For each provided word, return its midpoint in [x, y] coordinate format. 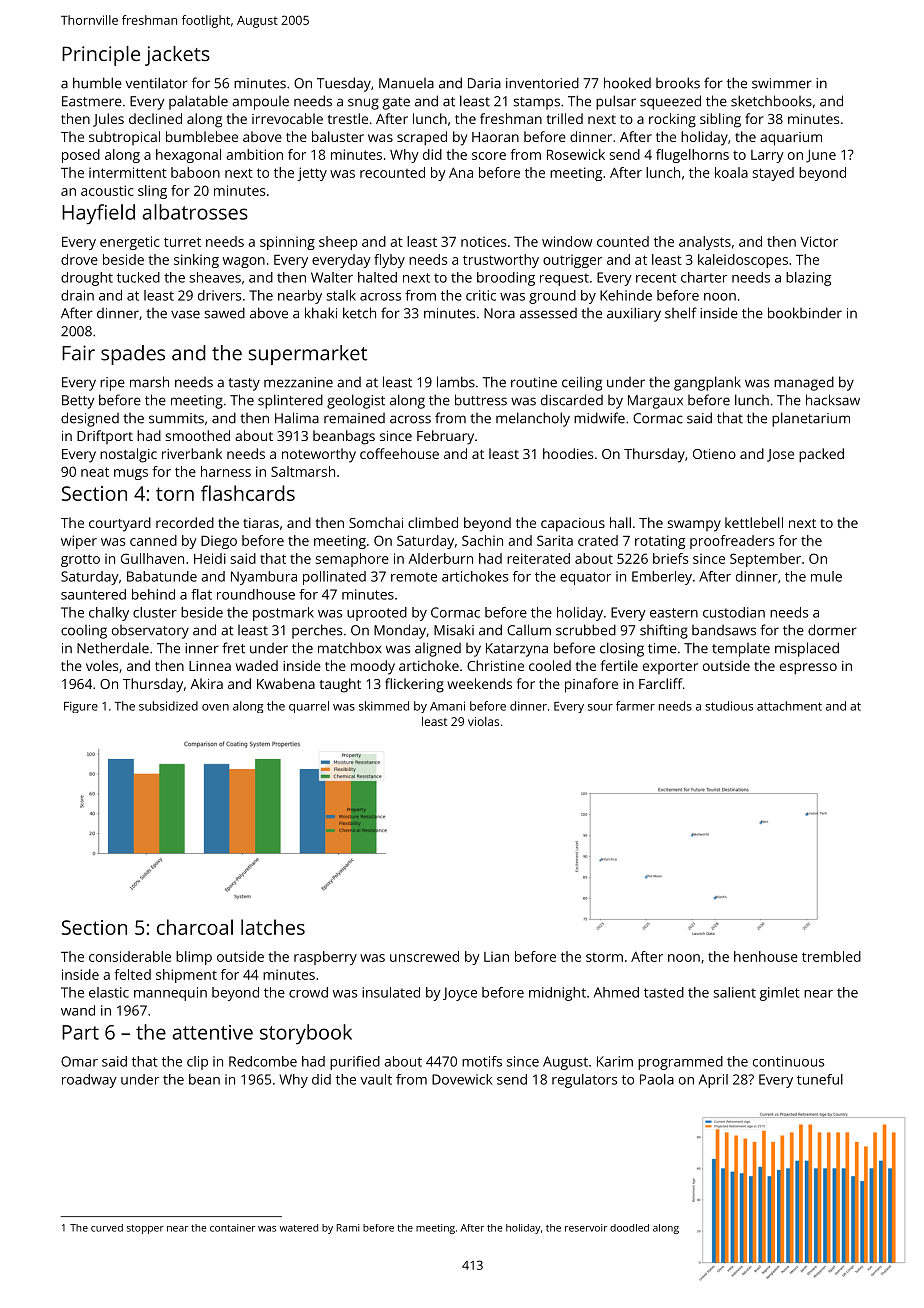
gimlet [780, 994]
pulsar [616, 102]
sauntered [93, 594]
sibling [720, 120]
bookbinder [805, 313]
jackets [177, 56]
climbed [433, 522]
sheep [338, 243]
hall [620, 522]
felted [132, 974]
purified [355, 1063]
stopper [145, 1229]
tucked [138, 277]
